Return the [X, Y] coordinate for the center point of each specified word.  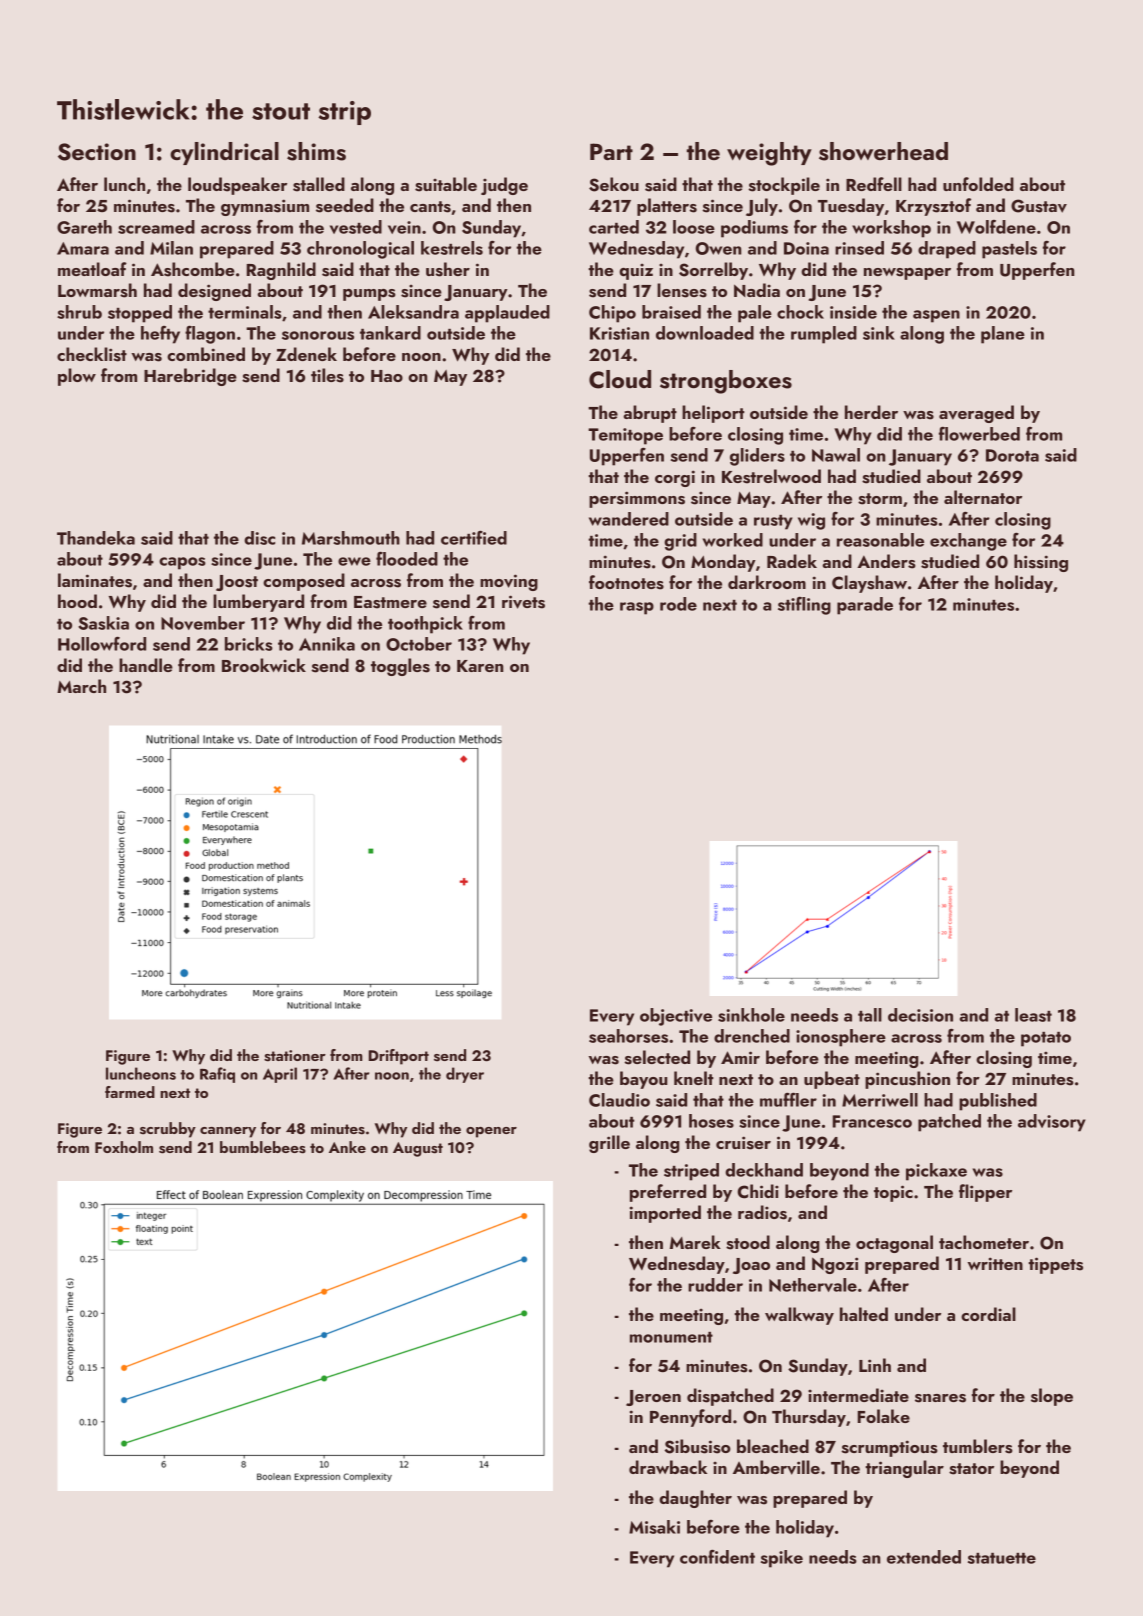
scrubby [168, 1130]
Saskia [103, 623]
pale [755, 314]
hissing [1041, 563]
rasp [637, 608]
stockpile [784, 186]
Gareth [84, 227]
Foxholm [124, 1147]
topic [893, 1193]
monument [671, 1337]
